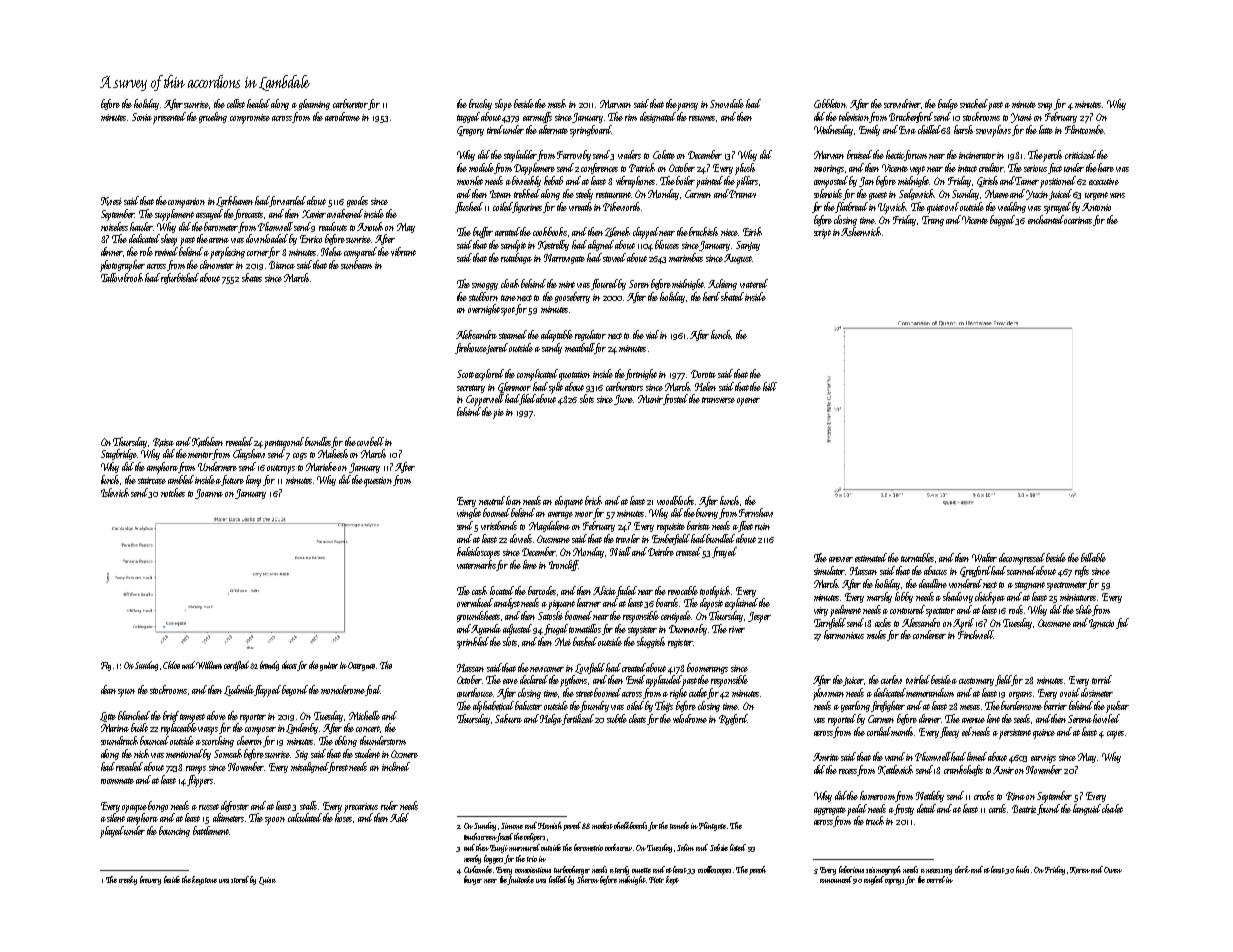 The image size is (1233, 952). Describe the element at coordinates (748, 402) in the document. I see `opener` at that location.
